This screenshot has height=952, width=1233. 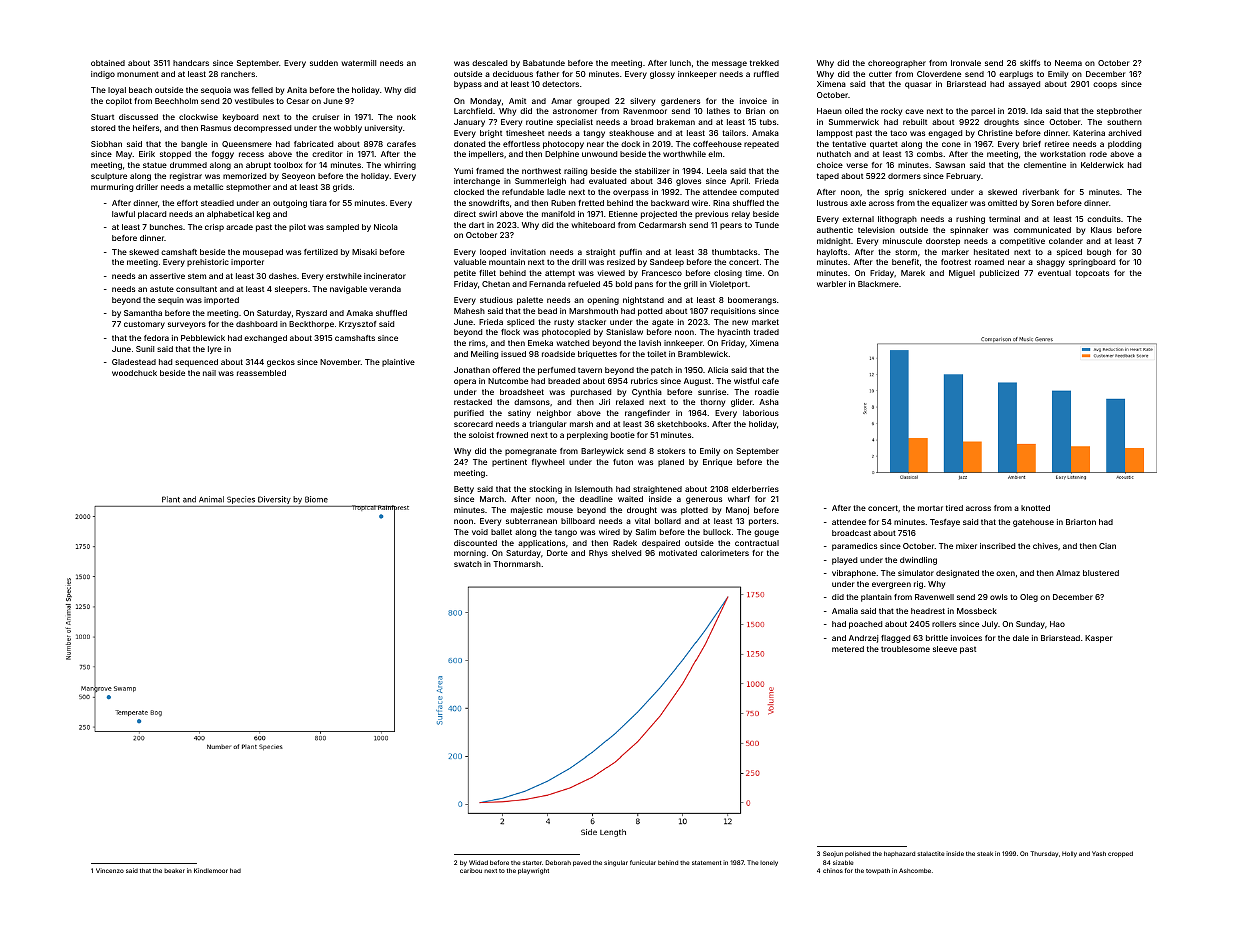 What do you see at coordinates (468, 564) in the screenshot?
I see `swatch` at bounding box center [468, 564].
